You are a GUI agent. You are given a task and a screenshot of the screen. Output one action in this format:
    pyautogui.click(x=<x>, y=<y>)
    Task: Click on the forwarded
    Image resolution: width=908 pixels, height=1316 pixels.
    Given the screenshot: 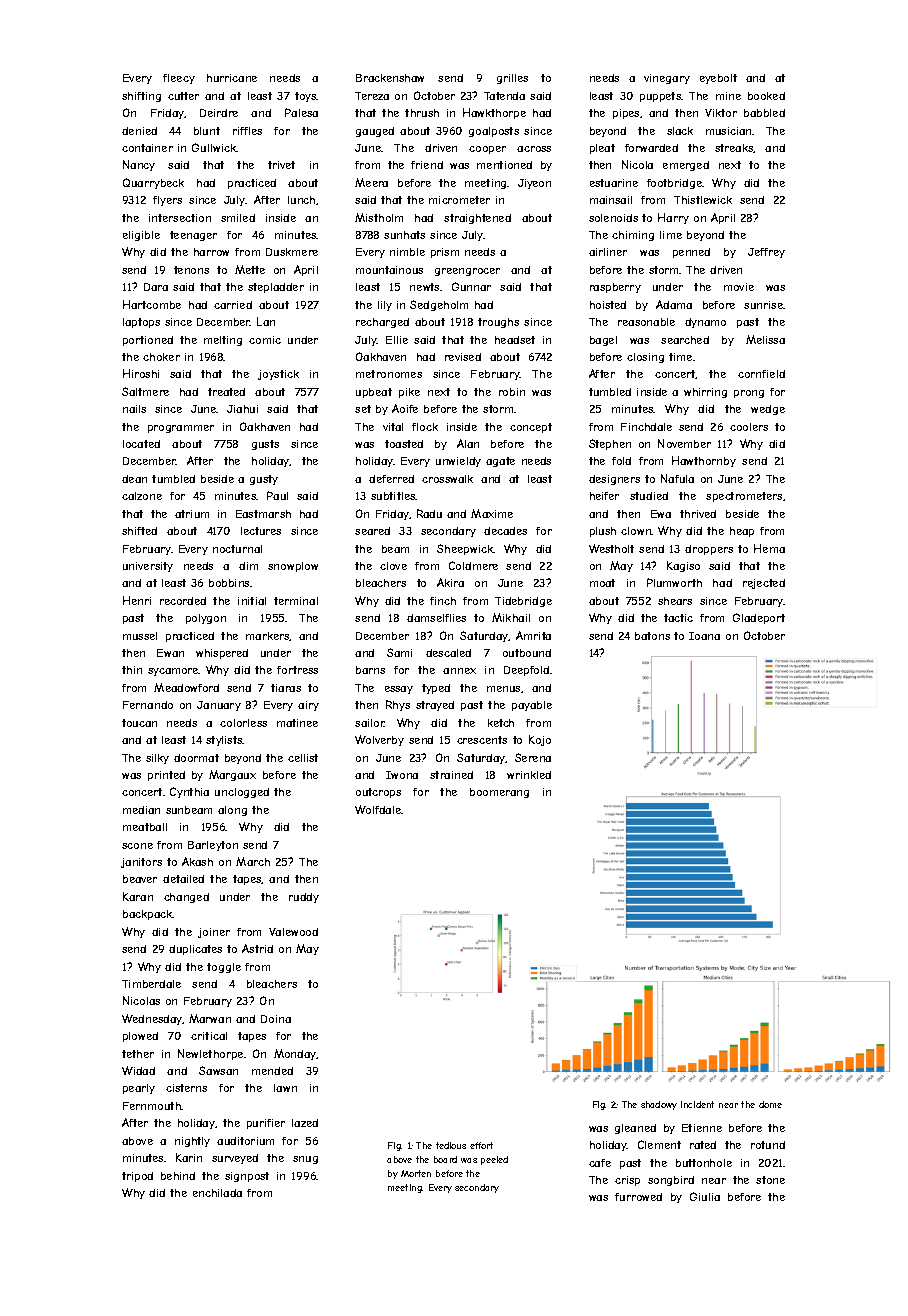 What is the action you would take?
    pyautogui.click(x=651, y=148)
